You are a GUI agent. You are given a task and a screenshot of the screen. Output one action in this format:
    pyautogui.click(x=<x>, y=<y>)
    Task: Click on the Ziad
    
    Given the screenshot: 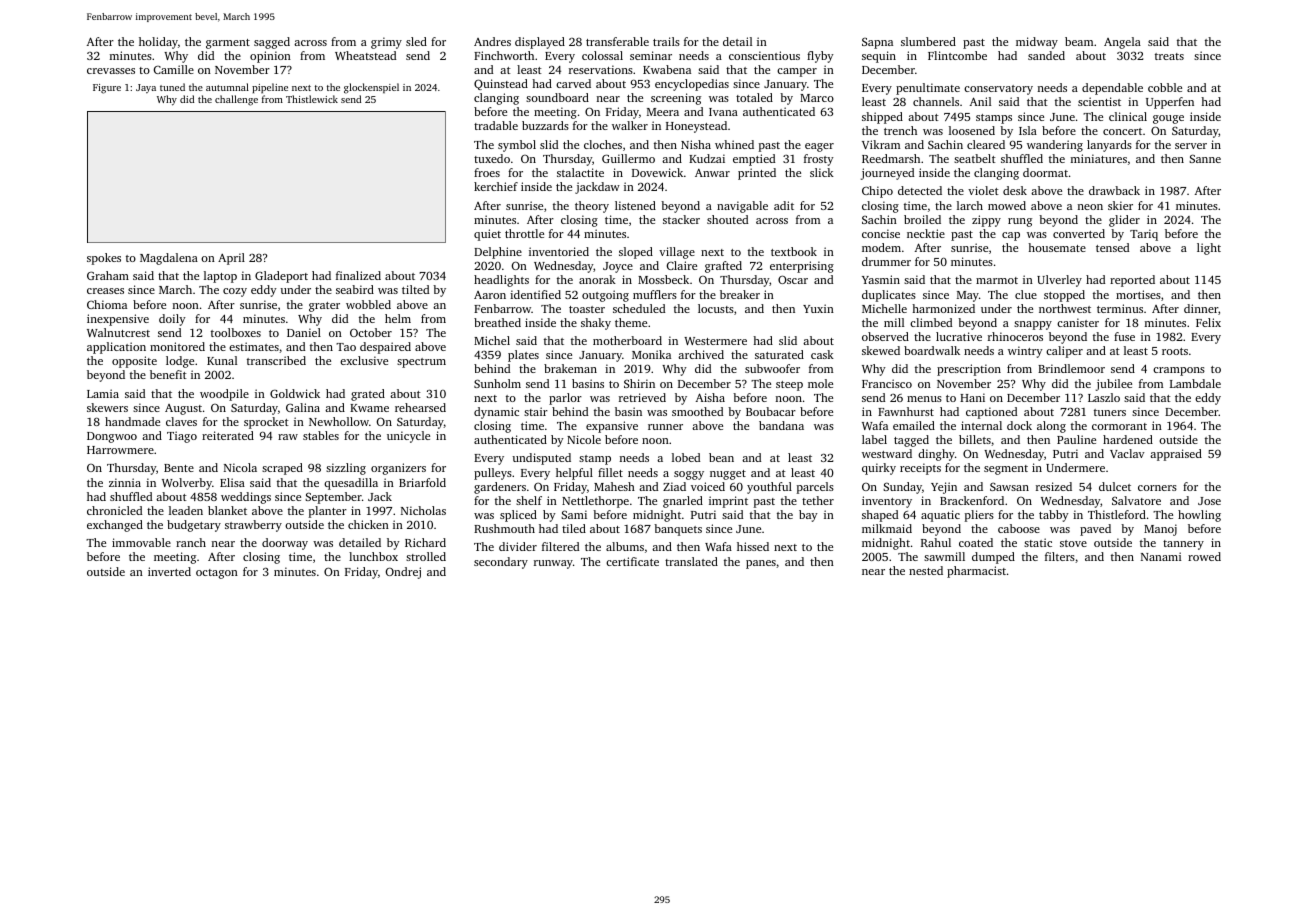 What is the action you would take?
    pyautogui.click(x=674, y=486)
